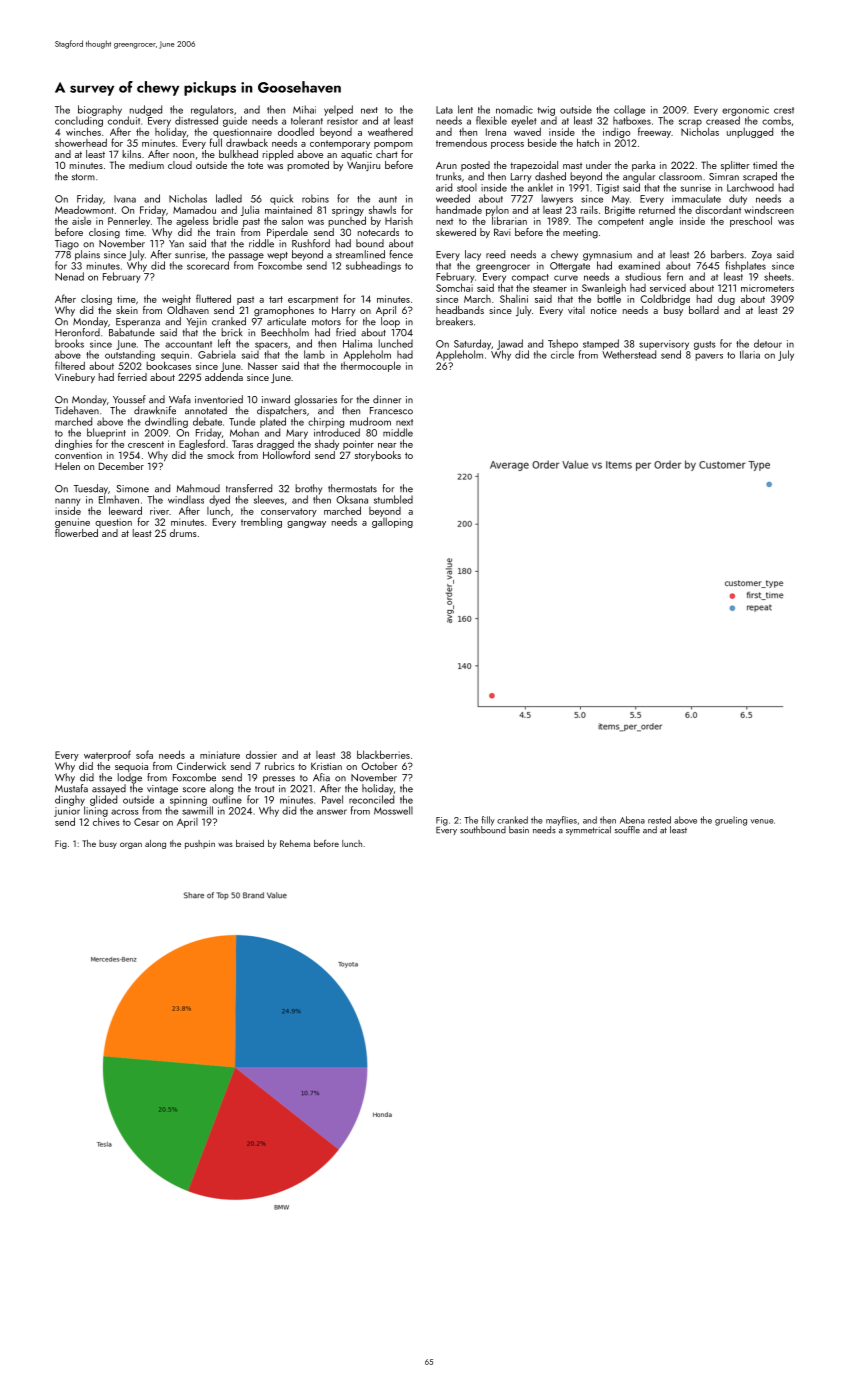 The image size is (849, 1400). What do you see at coordinates (100, 110) in the screenshot?
I see `biography` at bounding box center [100, 110].
